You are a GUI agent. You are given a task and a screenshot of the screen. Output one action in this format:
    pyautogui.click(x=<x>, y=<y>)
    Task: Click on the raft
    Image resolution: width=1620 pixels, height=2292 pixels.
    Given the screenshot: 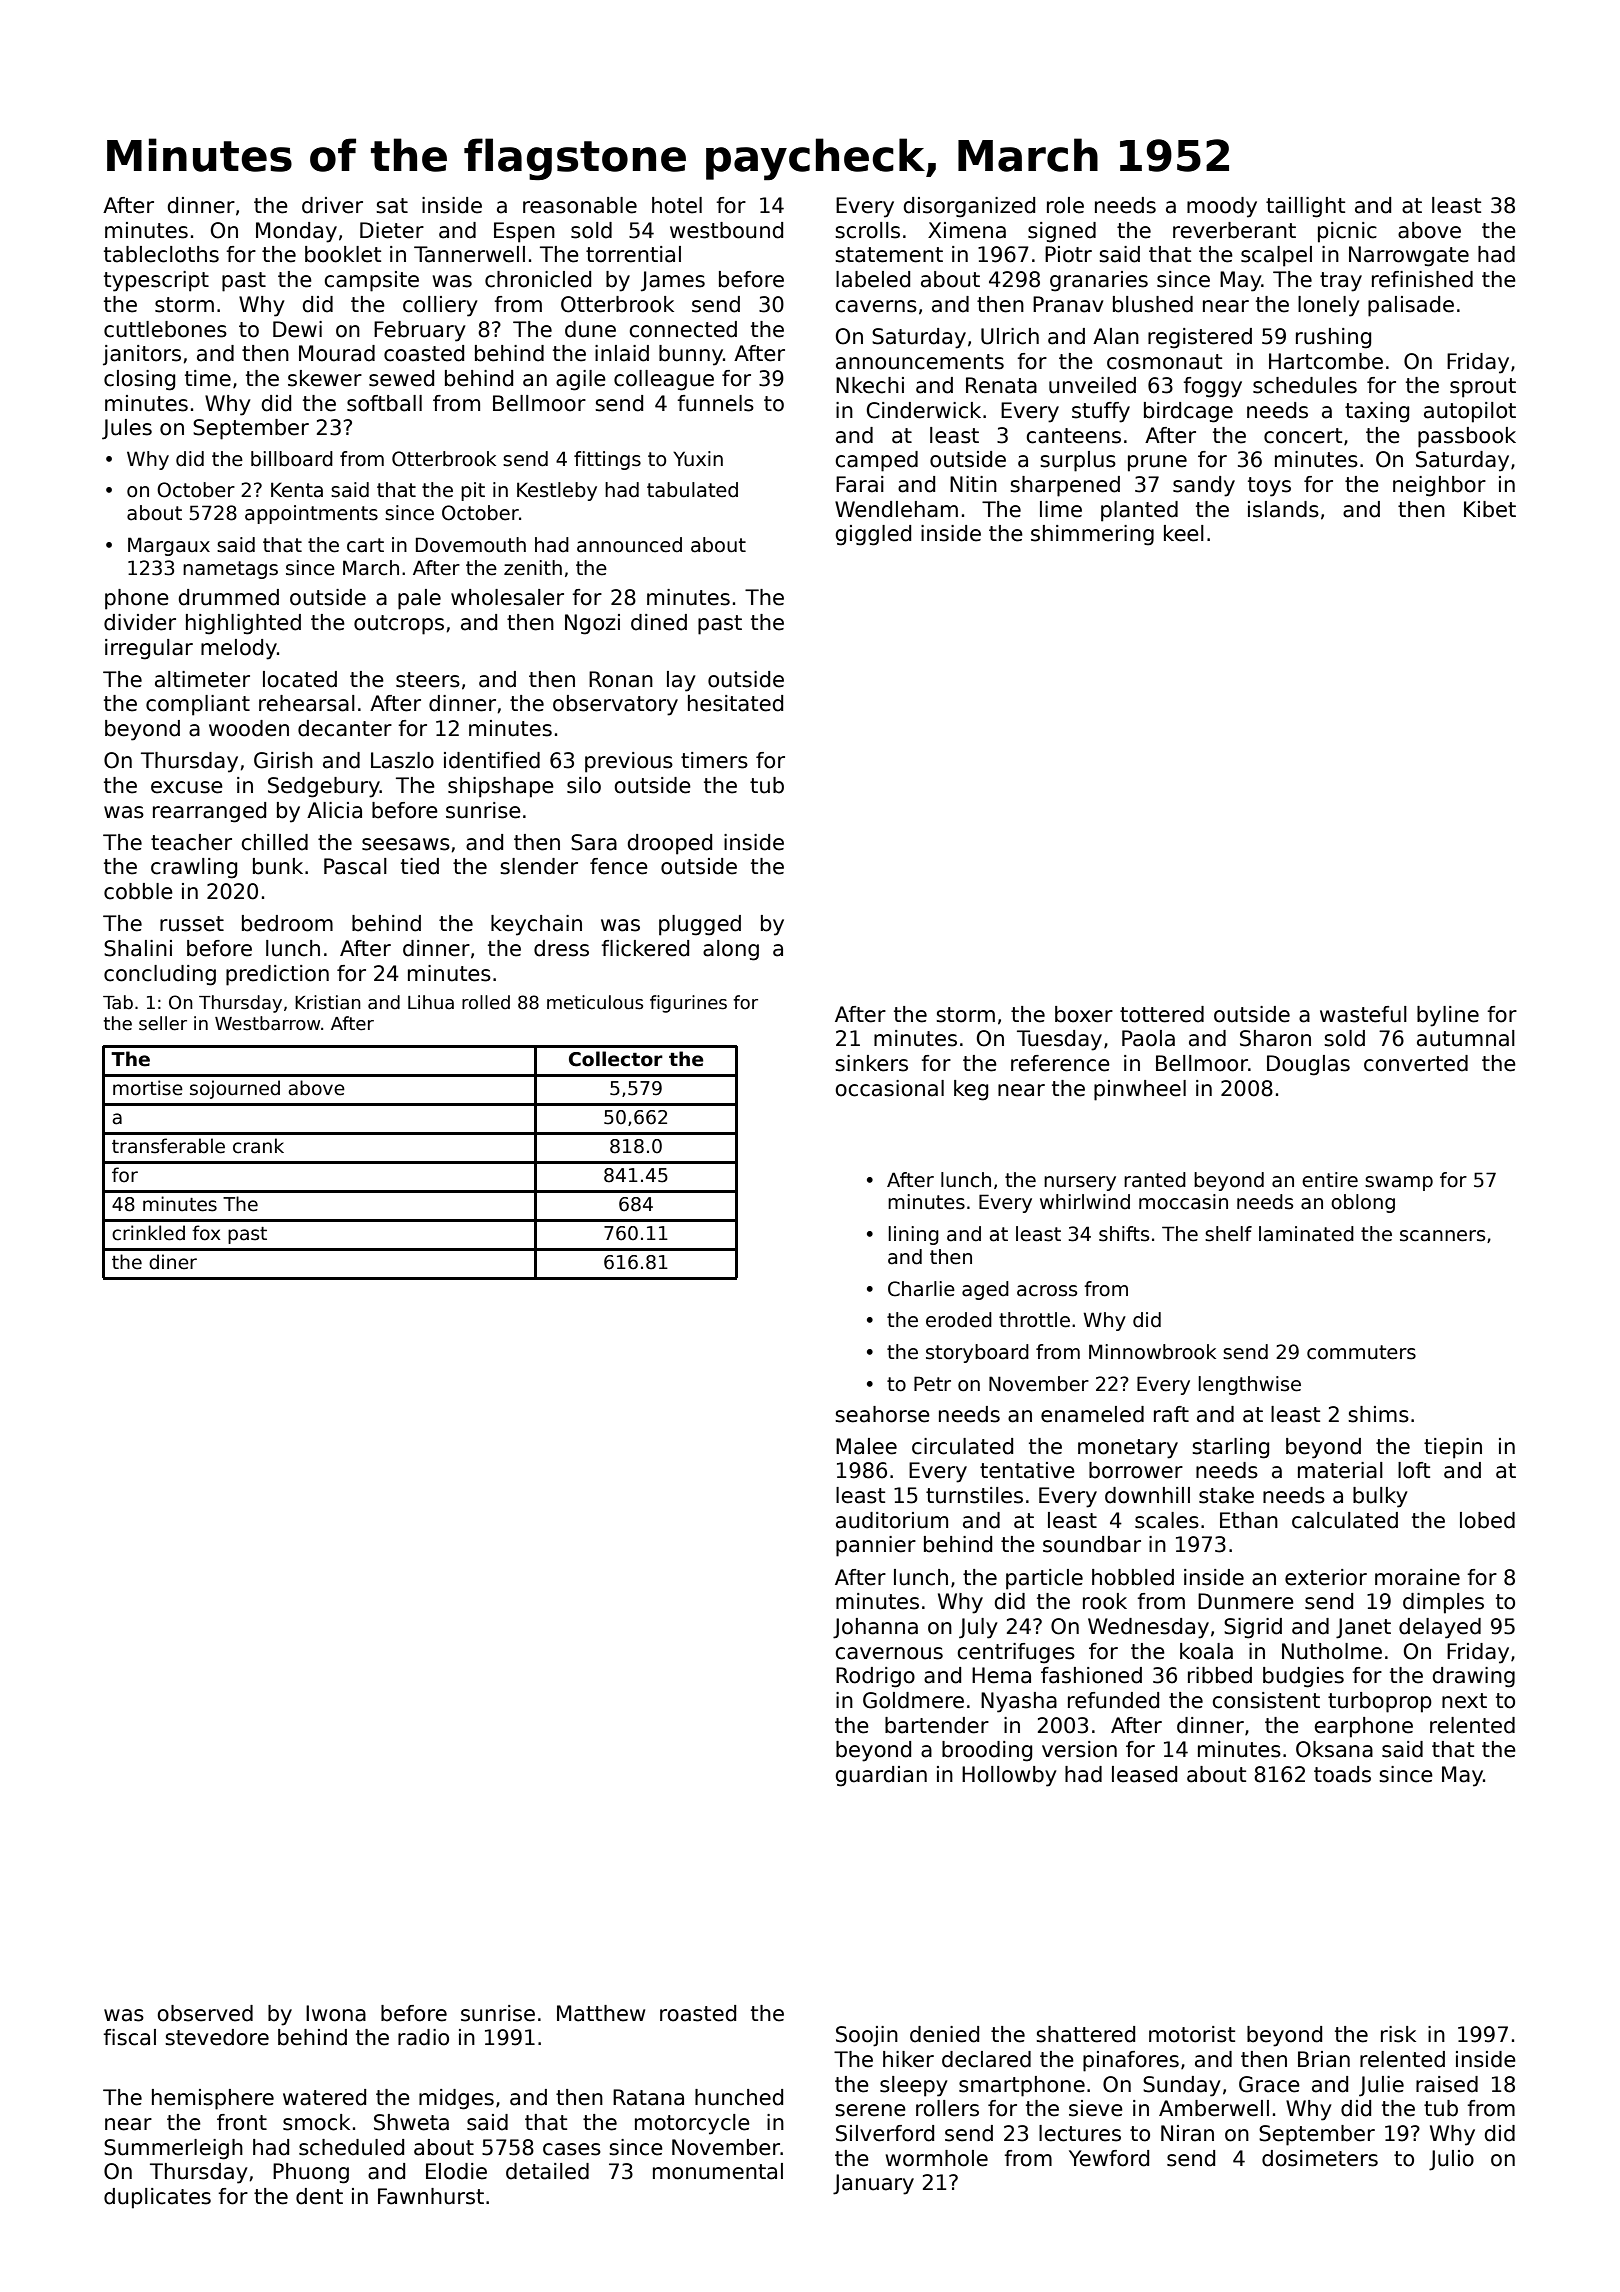 What is the action you would take?
    pyautogui.click(x=1171, y=1414)
